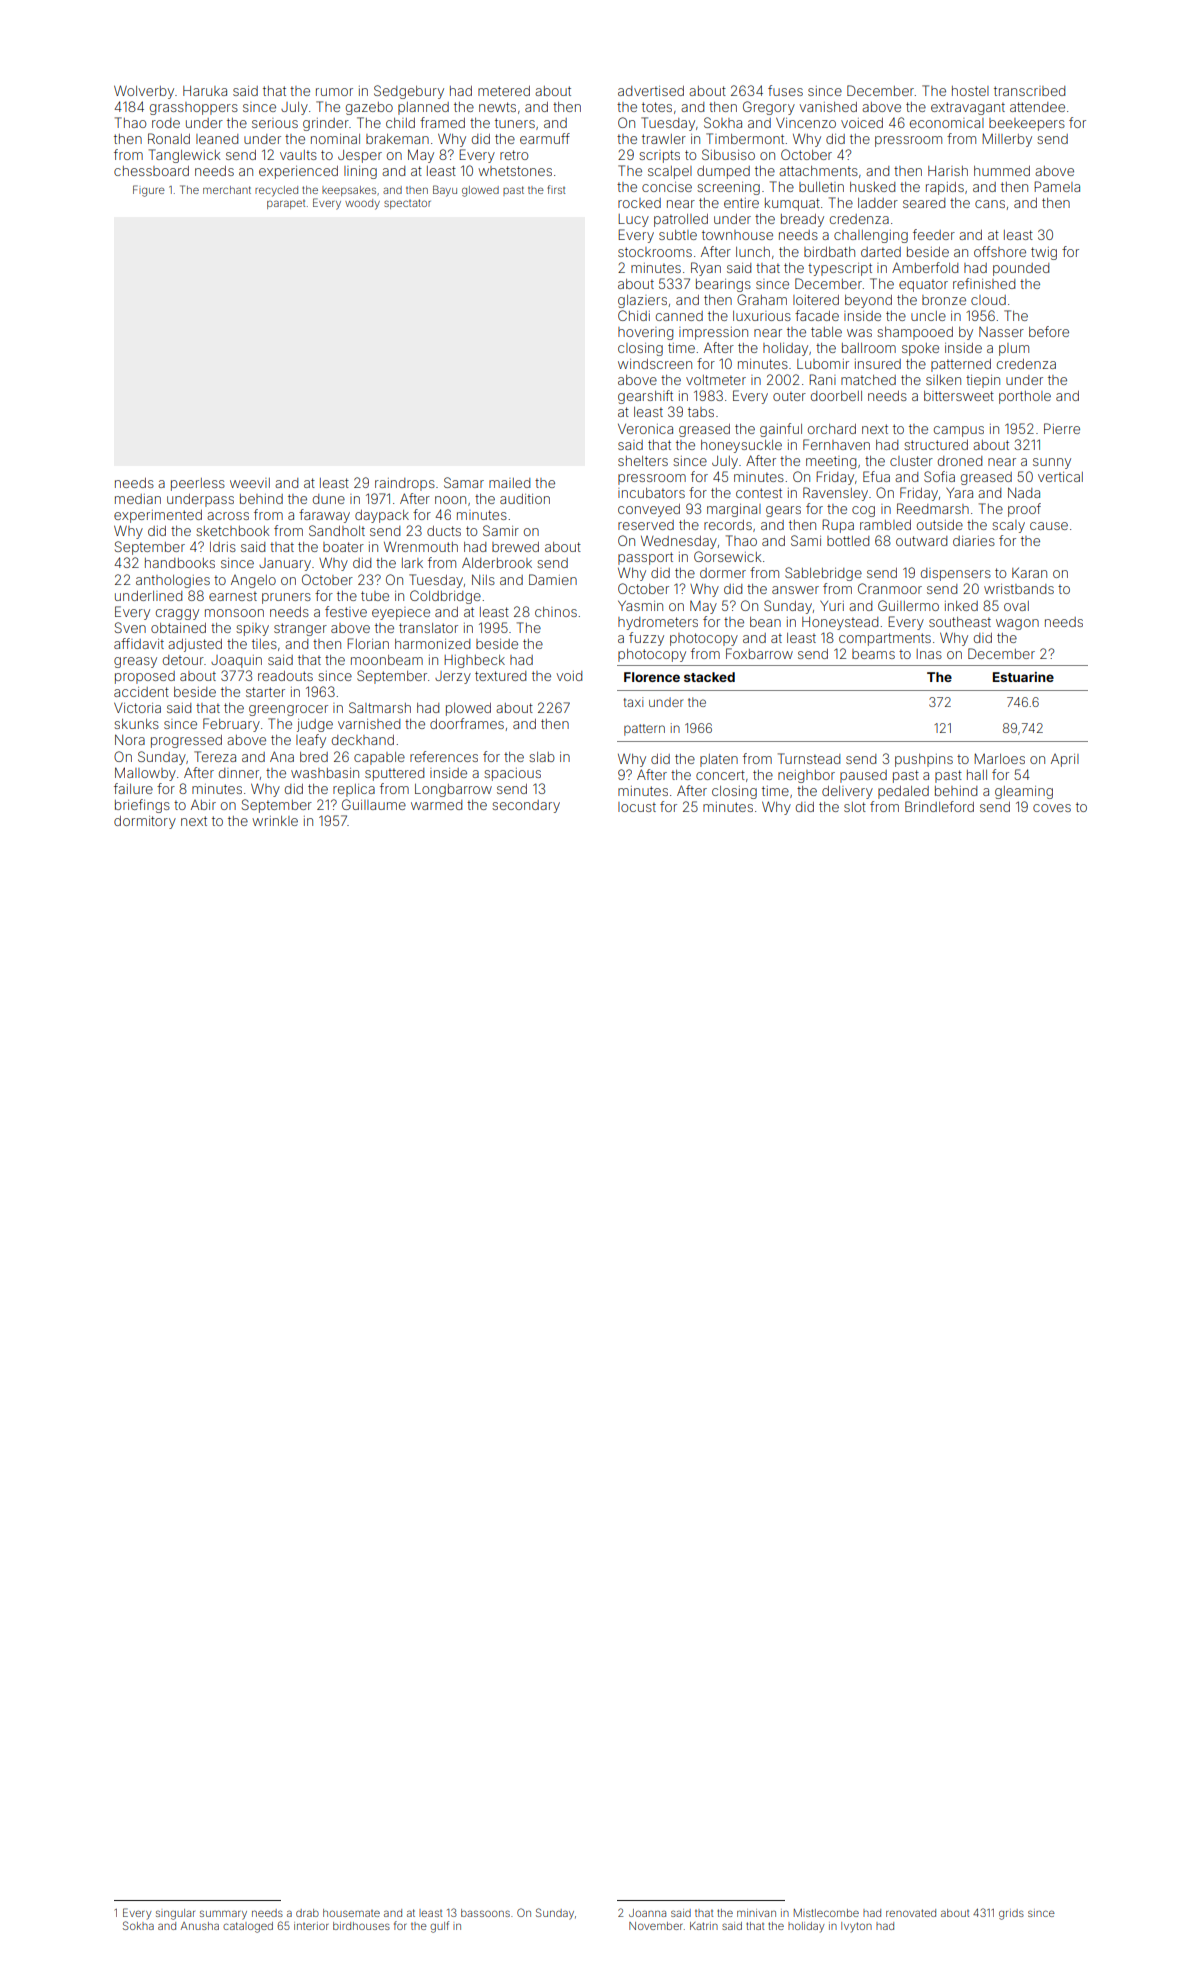 The image size is (1202, 1980). What do you see at coordinates (231, 725) in the document?
I see `February` at bounding box center [231, 725].
